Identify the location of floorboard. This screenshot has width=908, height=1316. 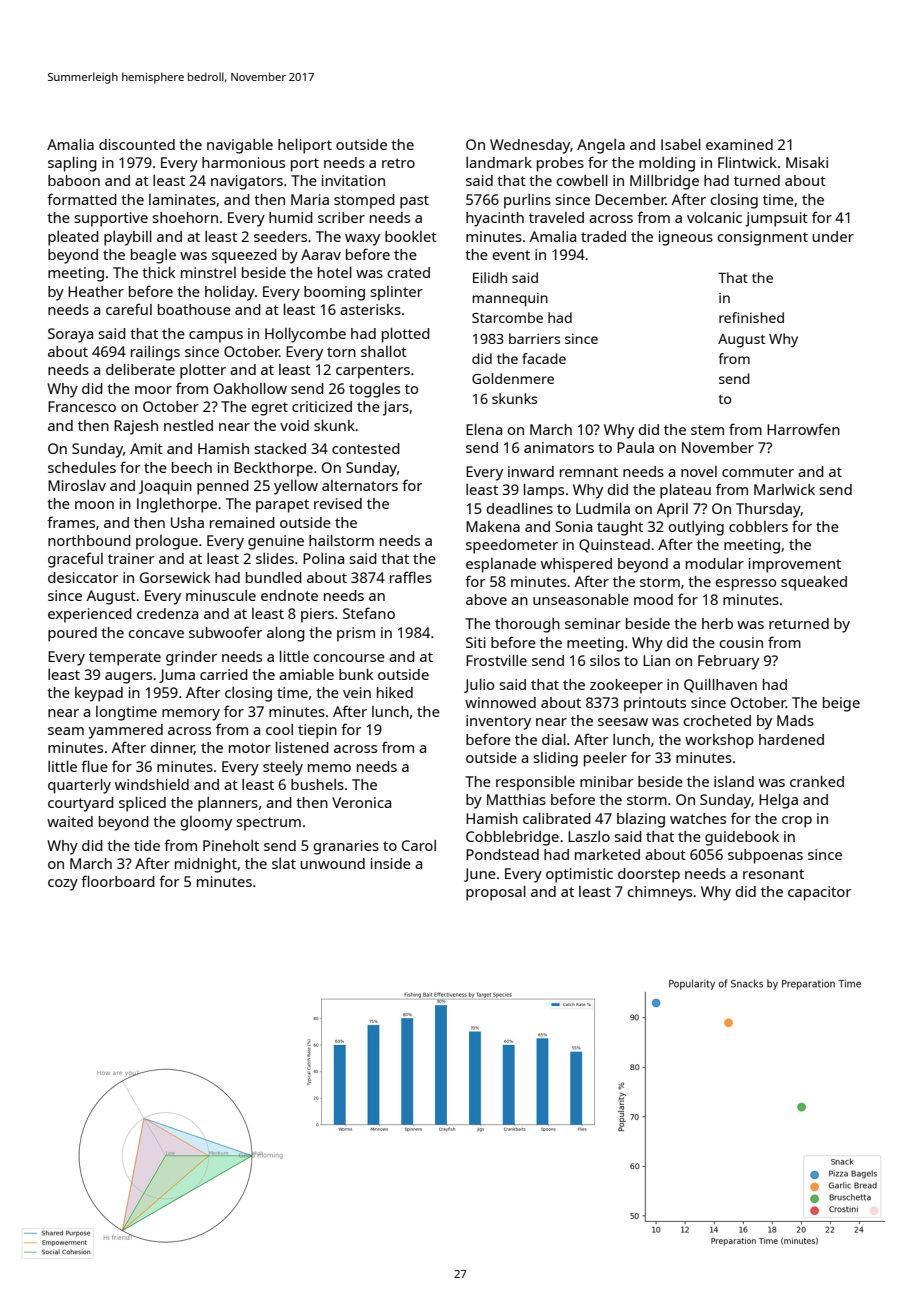
(118, 881).
